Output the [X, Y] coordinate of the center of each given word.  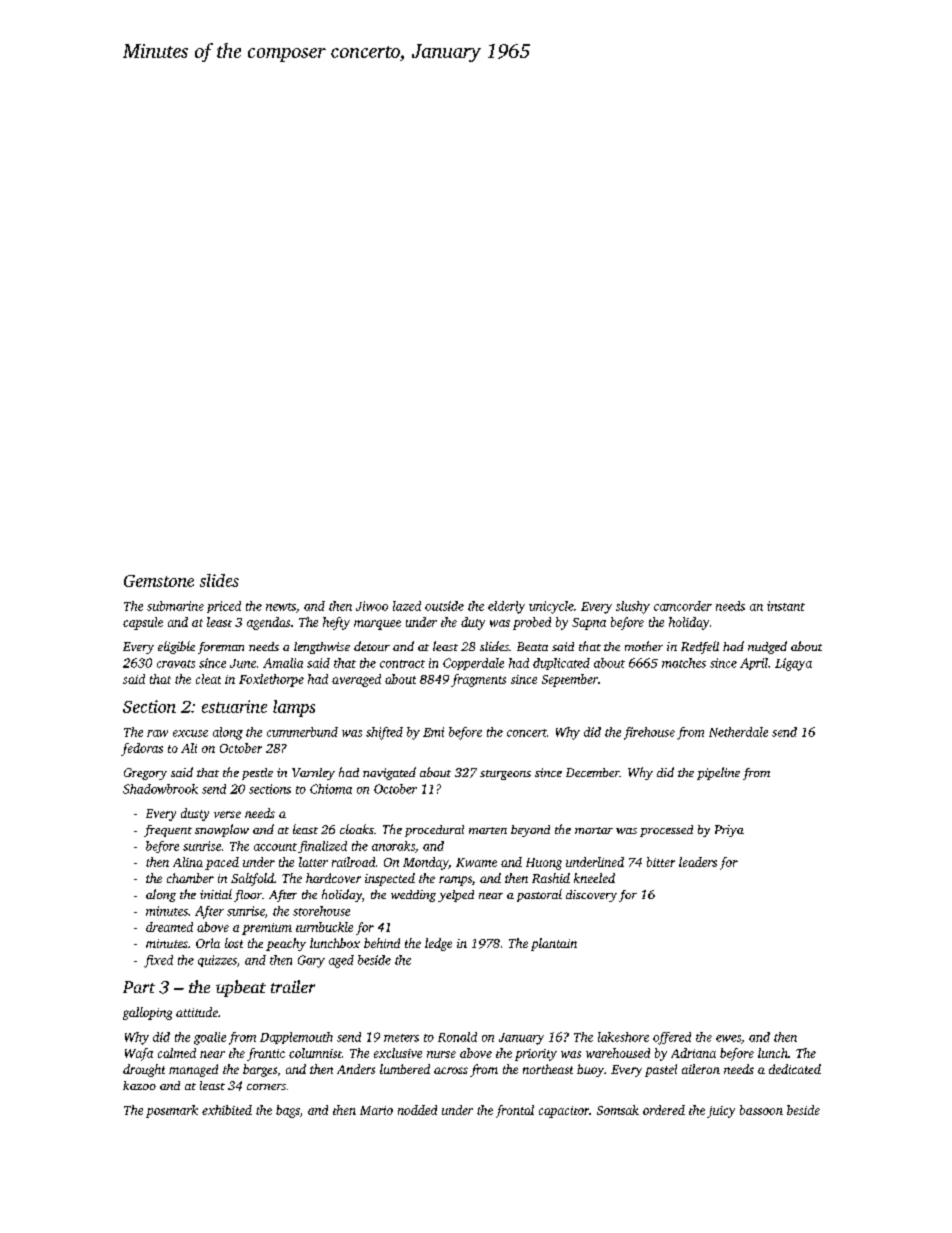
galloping [147, 1013]
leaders [698, 862]
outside [444, 606]
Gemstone [159, 581]
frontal [515, 1111]
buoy [590, 1070]
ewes [728, 1038]
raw [157, 733]
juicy [721, 1112]
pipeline [718, 773]
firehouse [649, 733]
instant [786, 606]
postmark [172, 1111]
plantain [554, 944]
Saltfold [252, 879]
